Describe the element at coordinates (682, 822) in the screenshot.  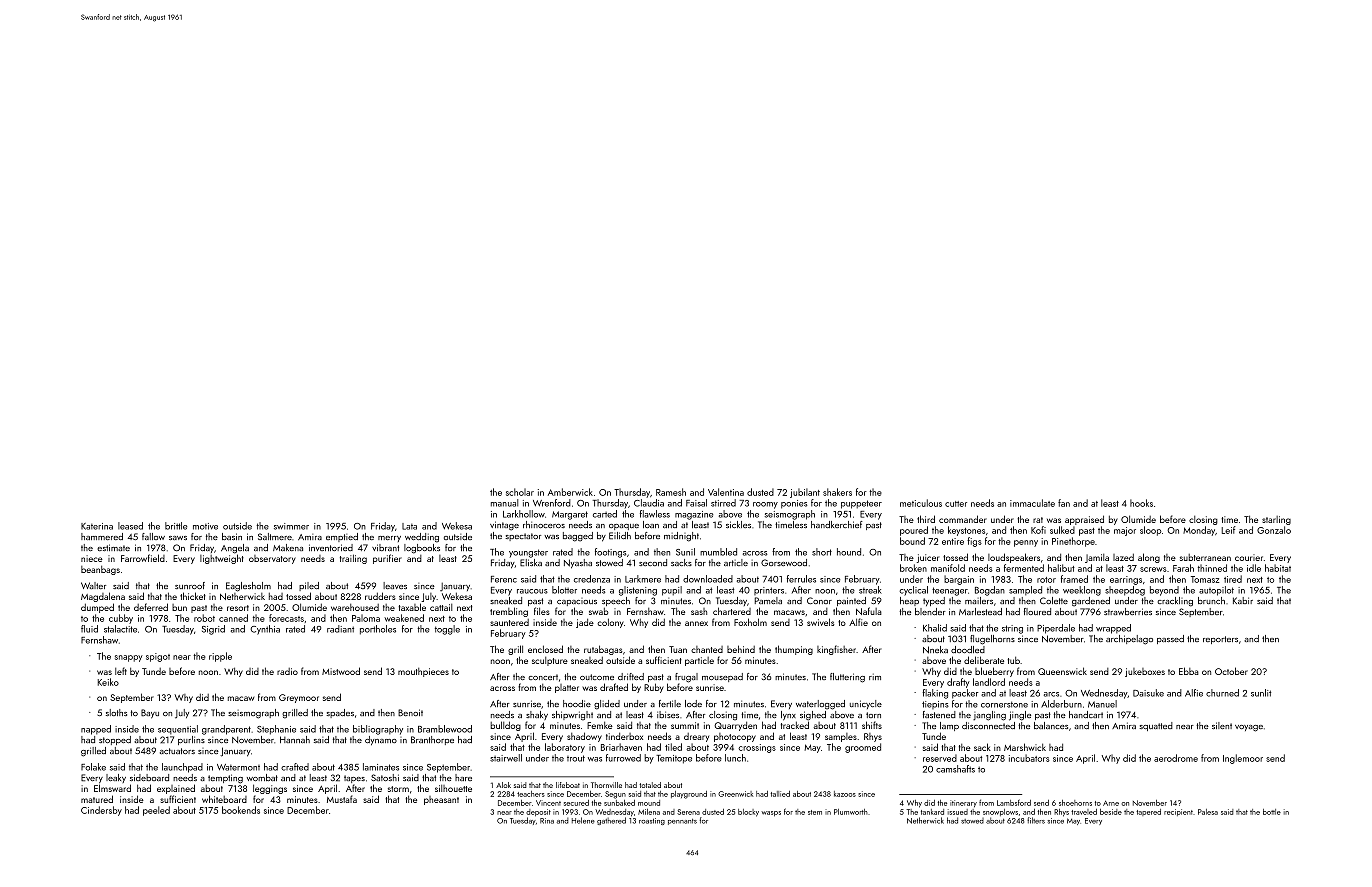
I see `pennants` at that location.
